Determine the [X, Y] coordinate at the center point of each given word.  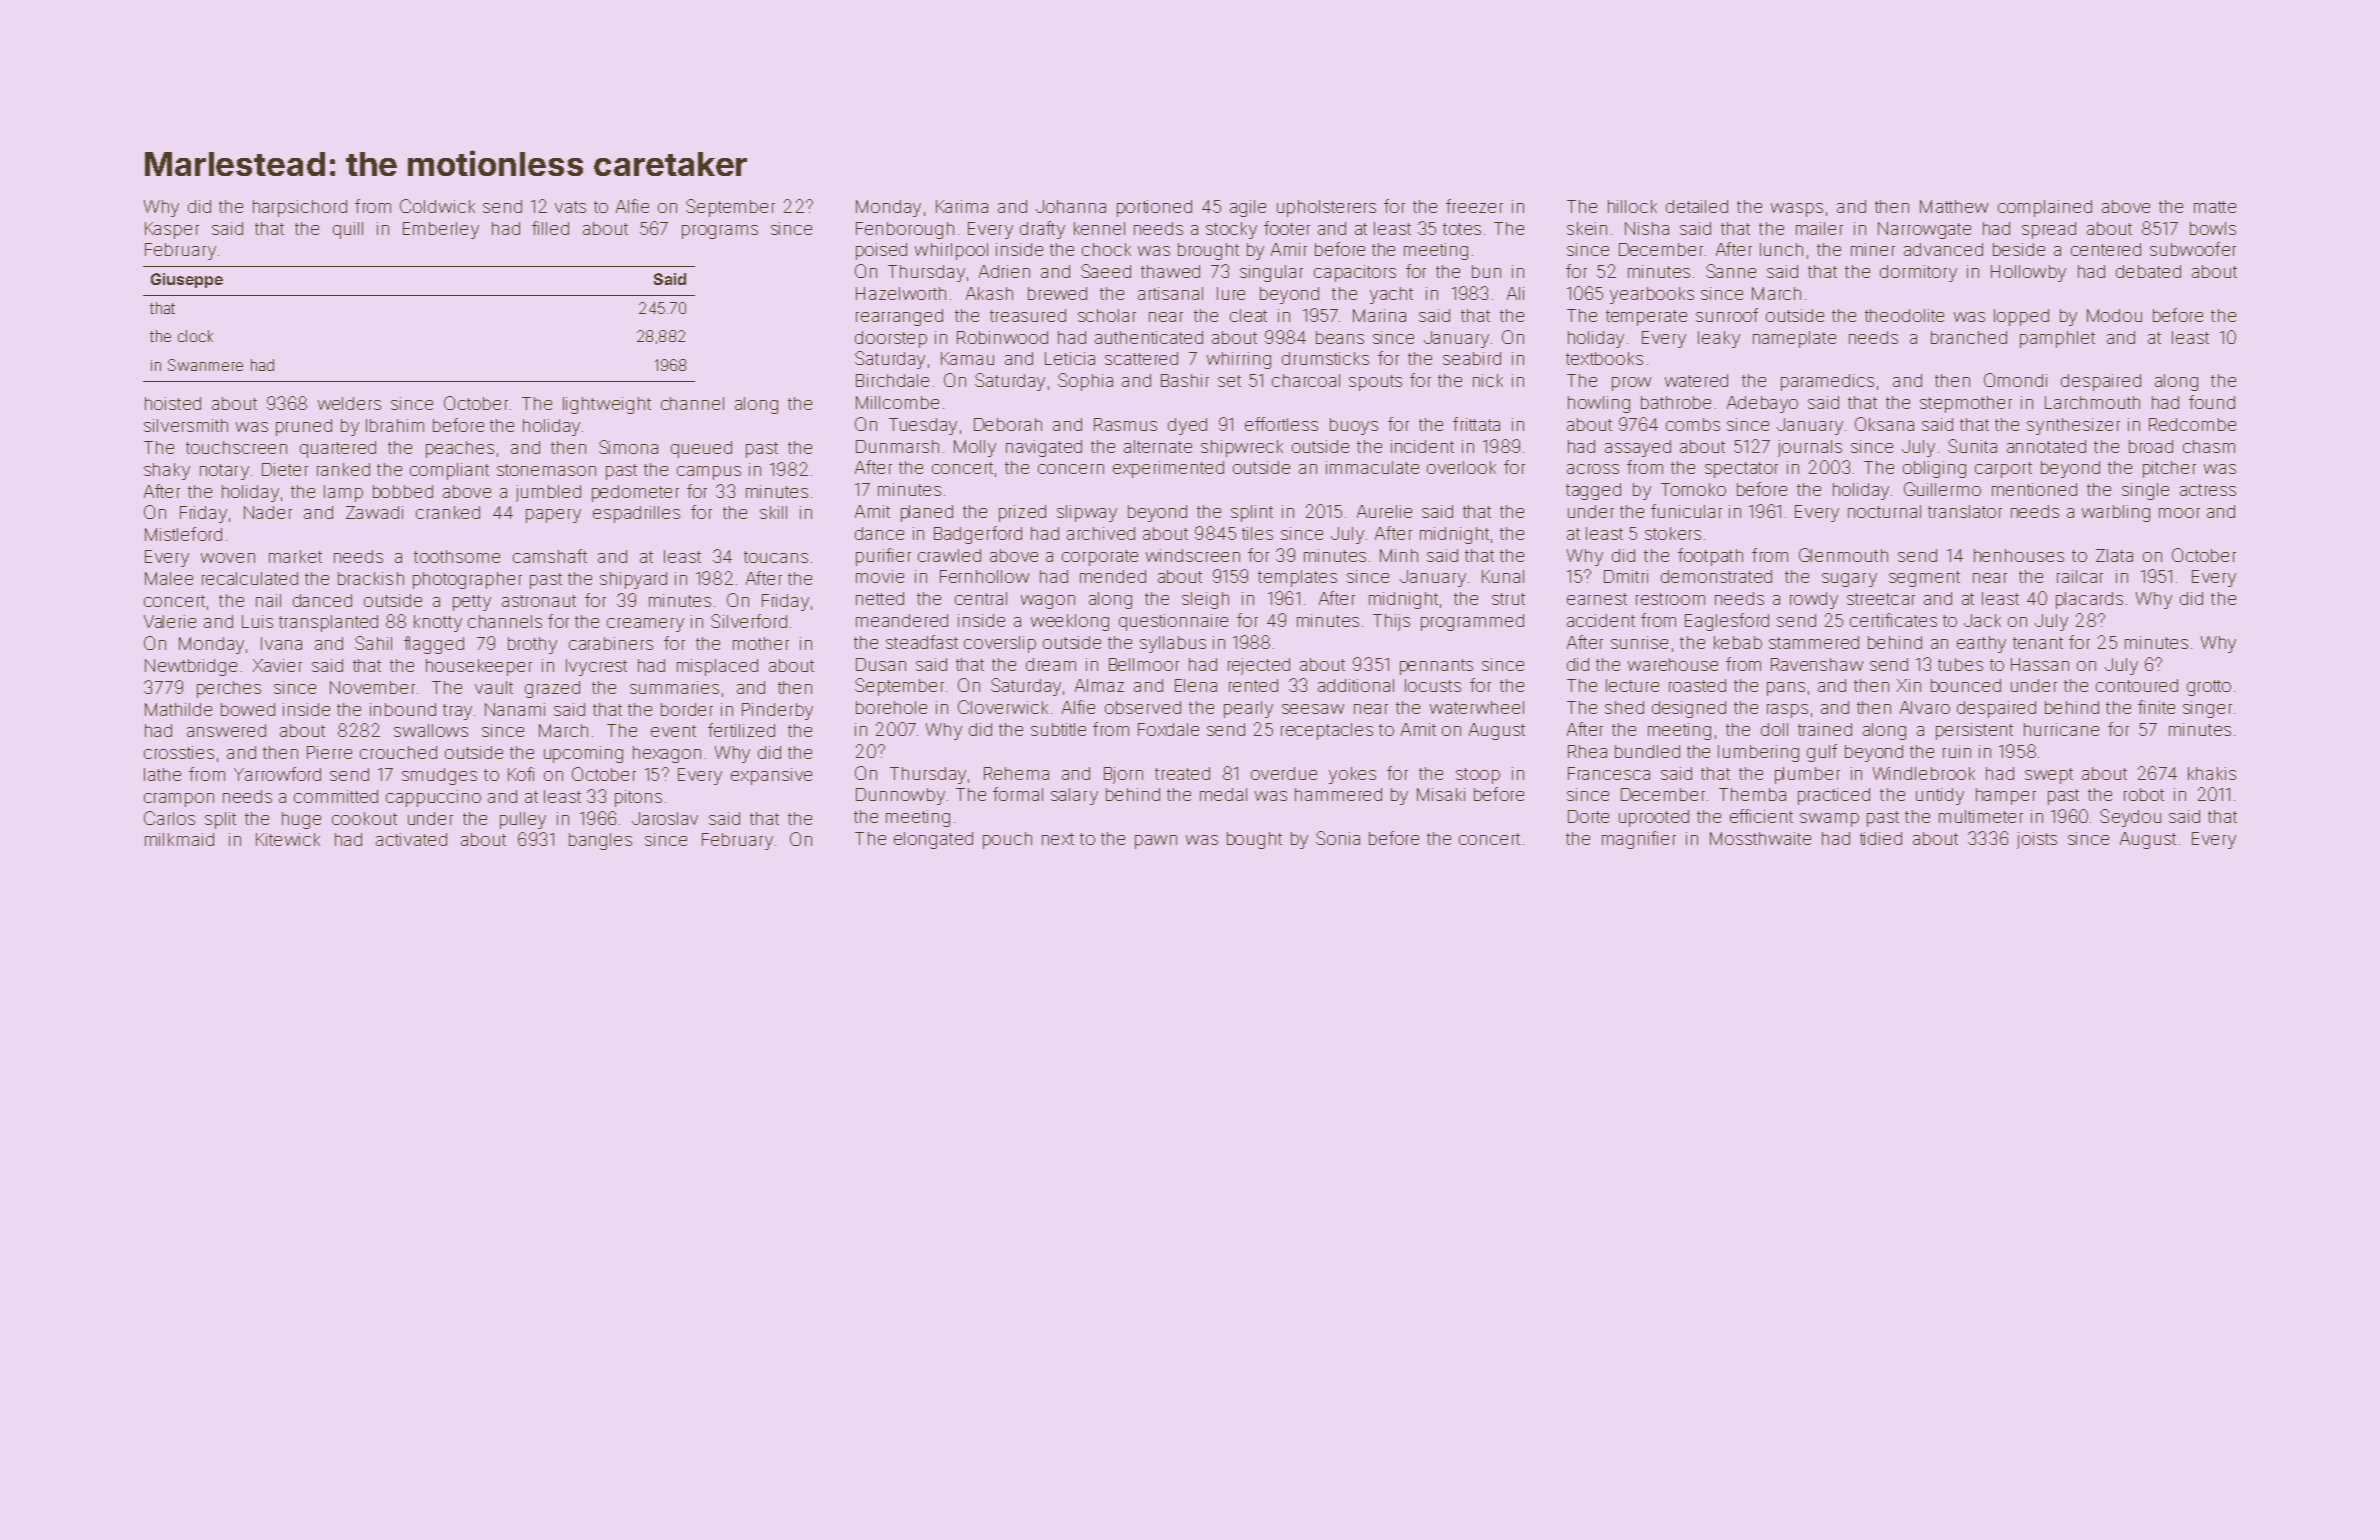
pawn [1156, 842]
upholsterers [1326, 208]
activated [411, 839]
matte [2215, 207]
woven [228, 558]
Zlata [2114, 555]
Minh [1399, 555]
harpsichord [300, 208]
